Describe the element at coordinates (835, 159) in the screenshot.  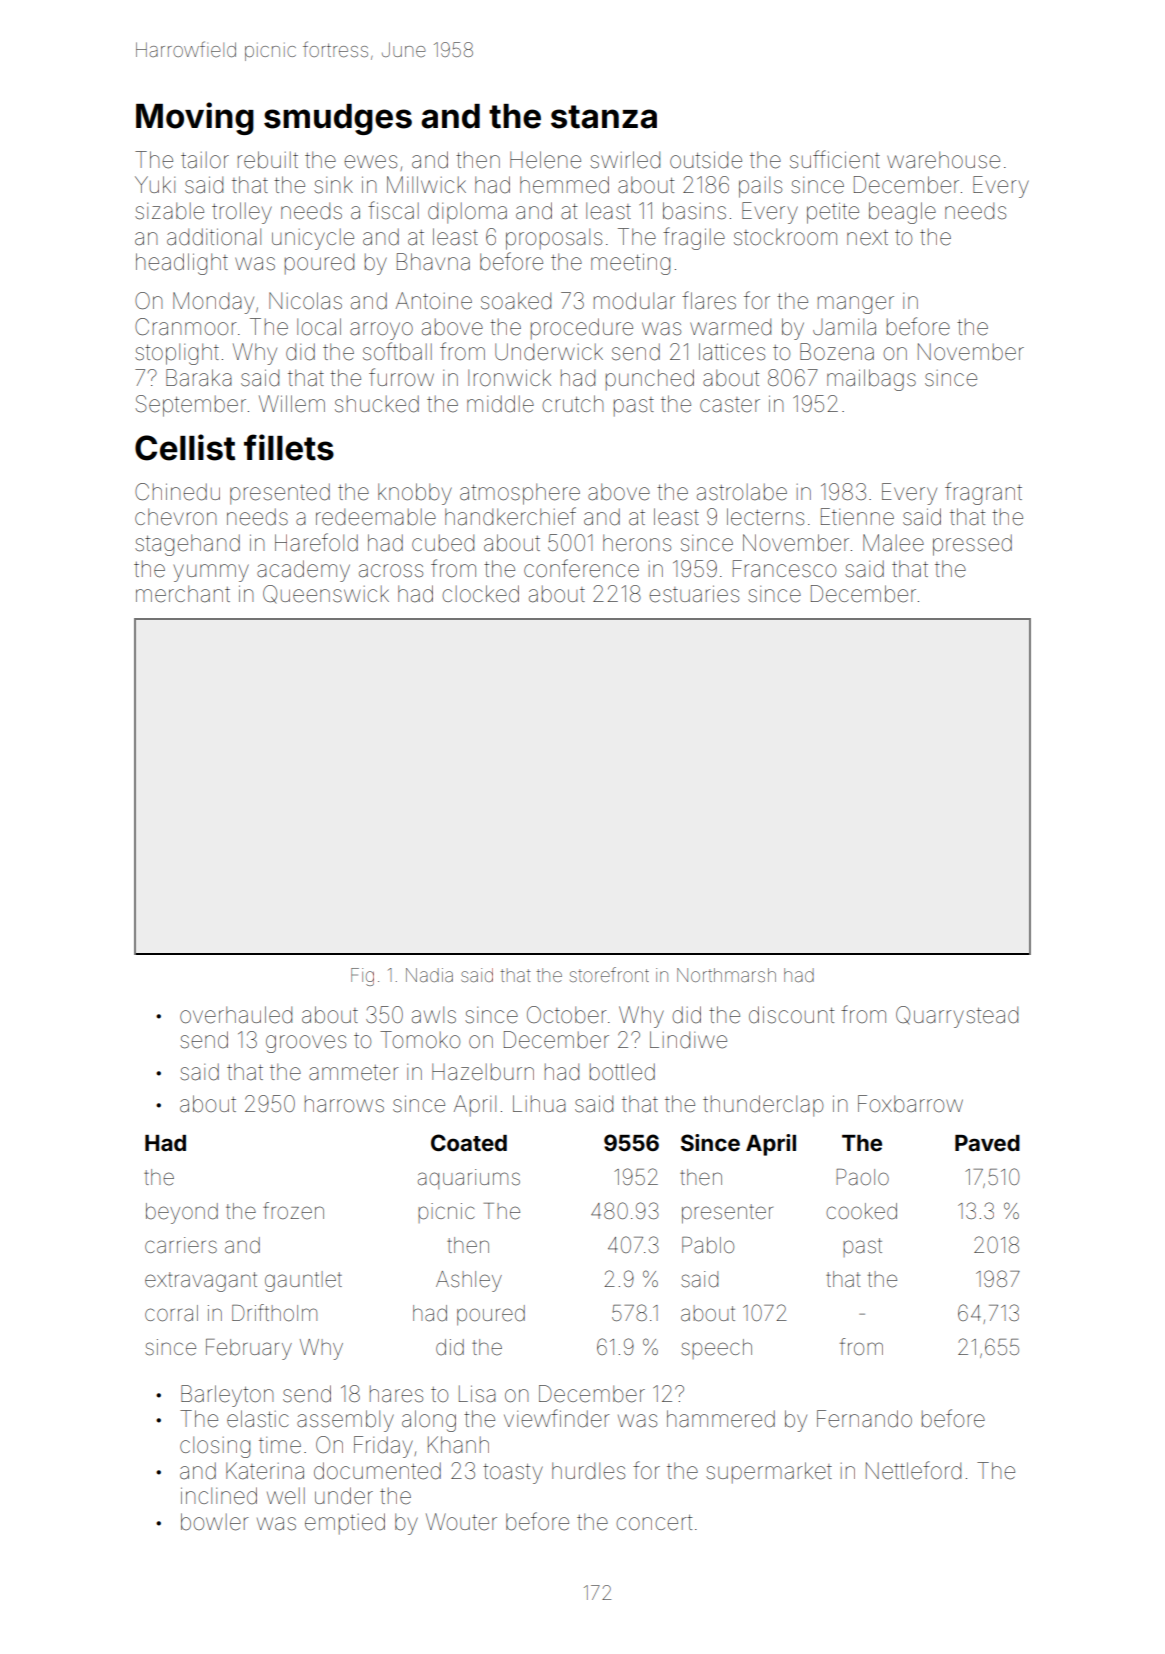
I see `sufficient` at that location.
